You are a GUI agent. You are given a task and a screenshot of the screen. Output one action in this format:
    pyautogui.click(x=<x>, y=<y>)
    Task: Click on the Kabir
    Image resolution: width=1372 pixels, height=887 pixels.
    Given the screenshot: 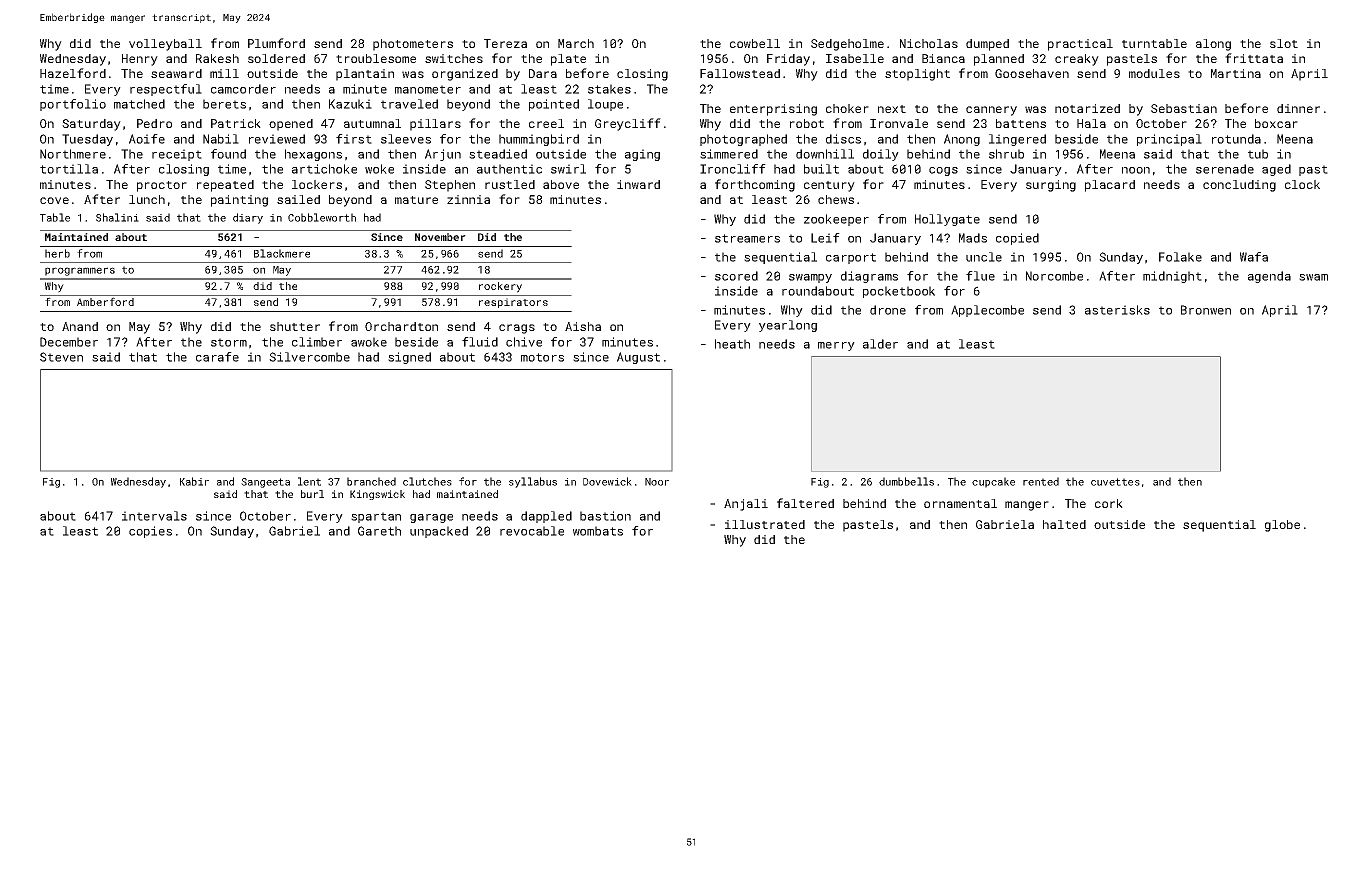 What is the action you would take?
    pyautogui.click(x=194, y=481)
